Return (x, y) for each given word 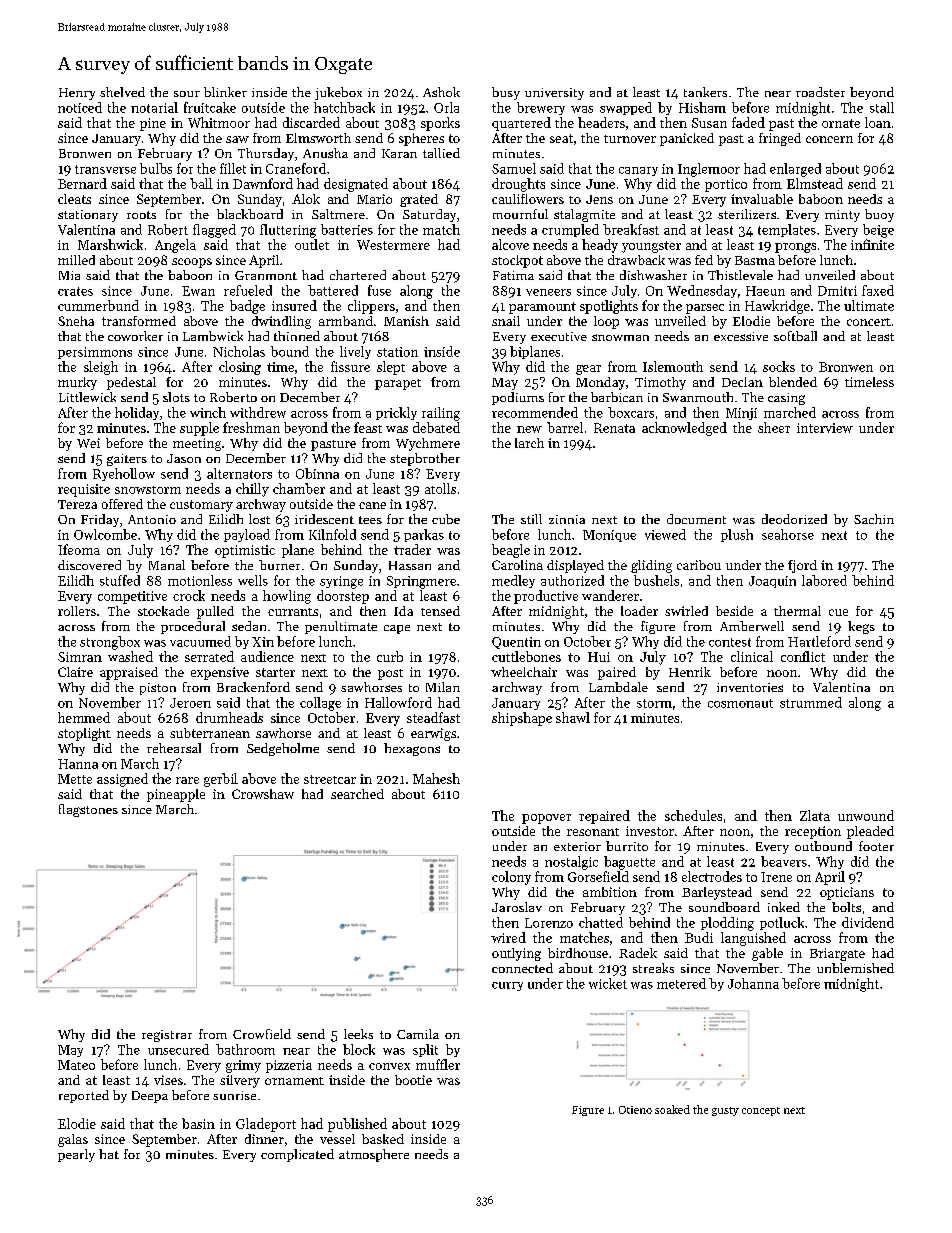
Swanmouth (698, 397)
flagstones (88, 810)
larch (529, 443)
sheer (774, 427)
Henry (77, 94)
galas (73, 1140)
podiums (518, 398)
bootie (413, 1080)
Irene (776, 877)
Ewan (198, 291)
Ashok (441, 92)
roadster (820, 92)
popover (546, 819)
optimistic (245, 551)
